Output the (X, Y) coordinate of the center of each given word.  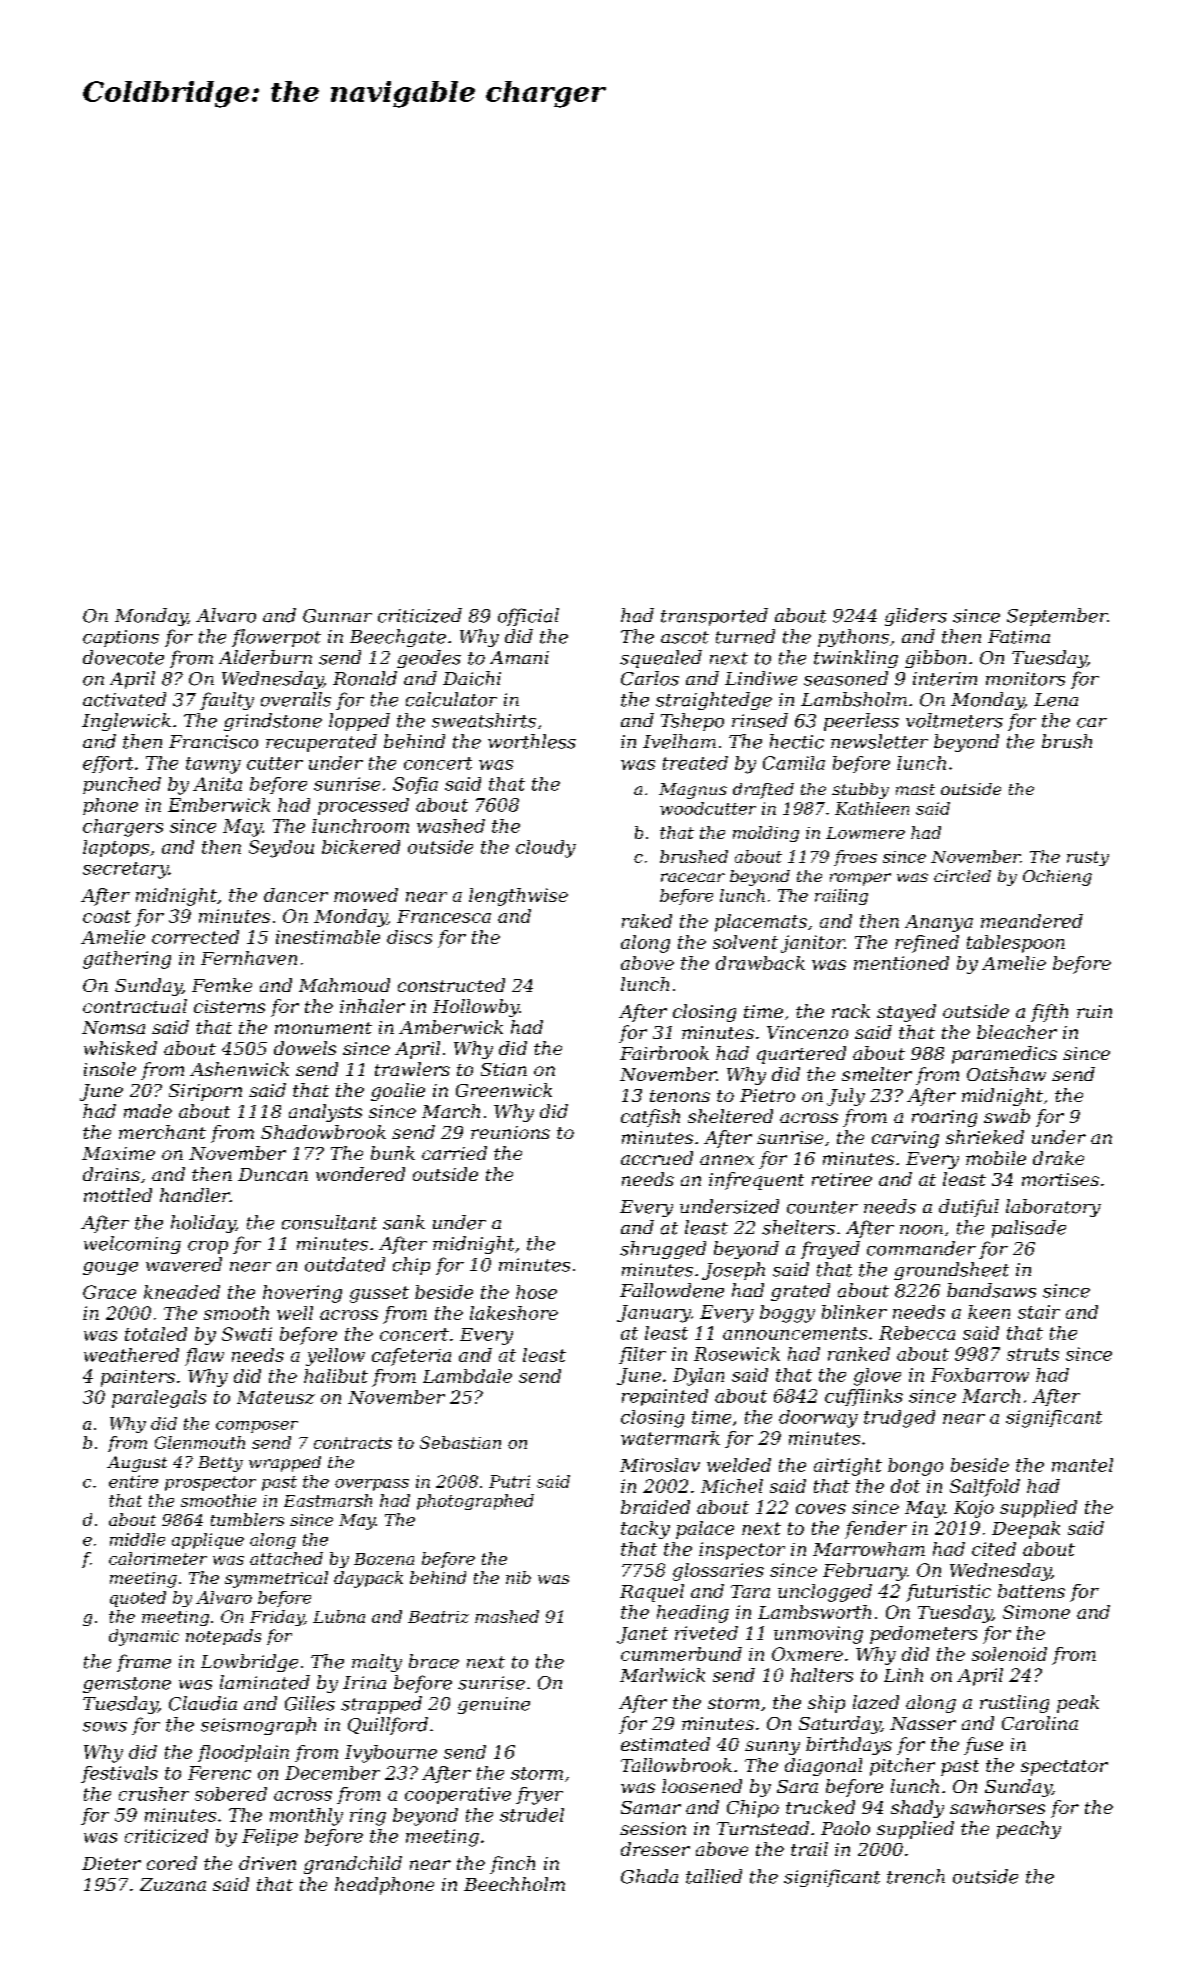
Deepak (1026, 1530)
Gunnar (337, 616)
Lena (1056, 700)
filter (642, 1355)
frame (144, 1663)
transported (714, 617)
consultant (329, 1222)
